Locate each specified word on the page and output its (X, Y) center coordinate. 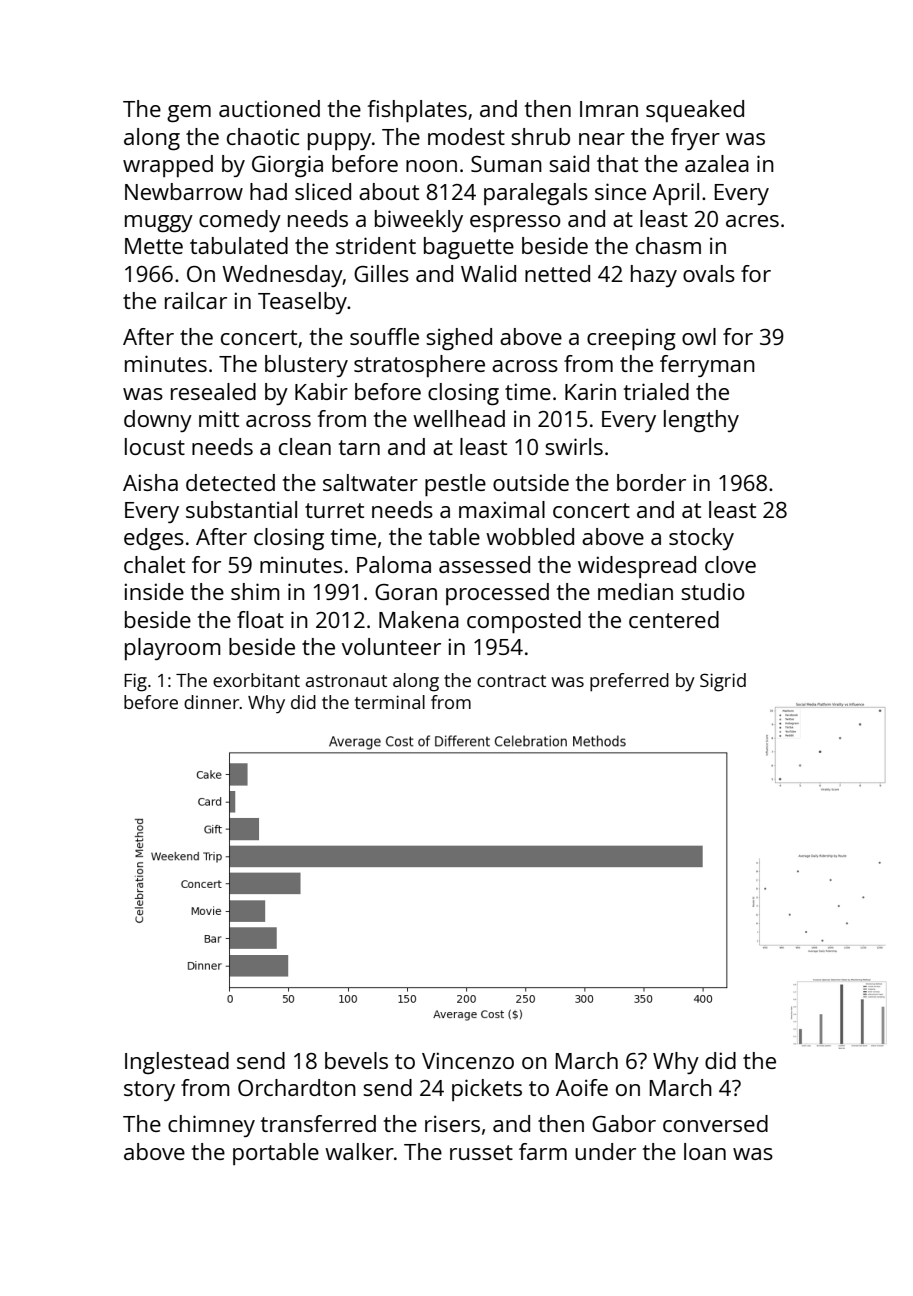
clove (730, 564)
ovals (709, 273)
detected (230, 482)
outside (531, 482)
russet (481, 1152)
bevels (356, 1060)
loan (705, 1151)
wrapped (168, 166)
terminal (390, 702)
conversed (715, 1123)
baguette (469, 248)
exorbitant (256, 680)
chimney (211, 1126)
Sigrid (723, 682)
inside (154, 591)
